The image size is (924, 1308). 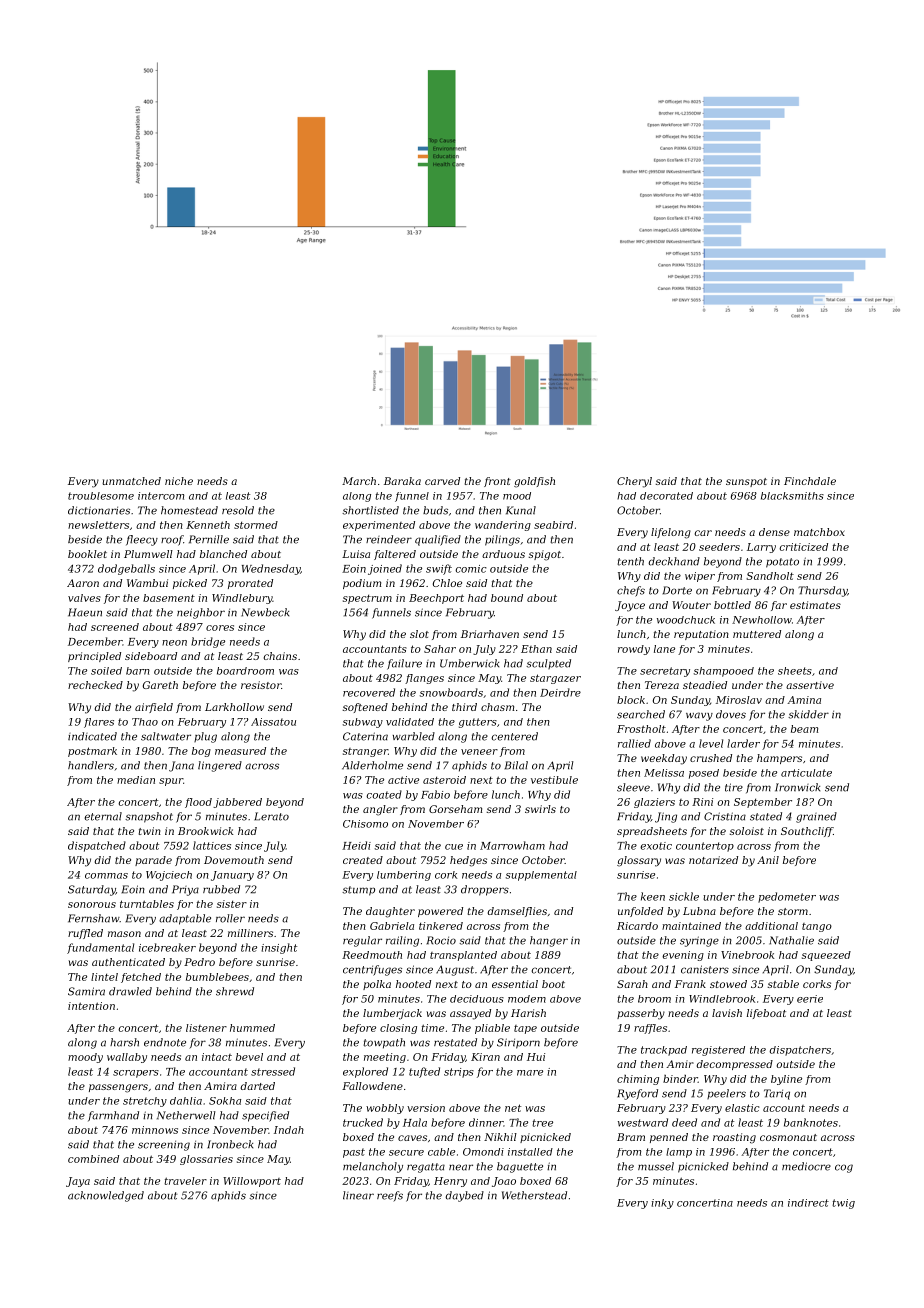 I want to click on traveler, so click(x=185, y=1181).
